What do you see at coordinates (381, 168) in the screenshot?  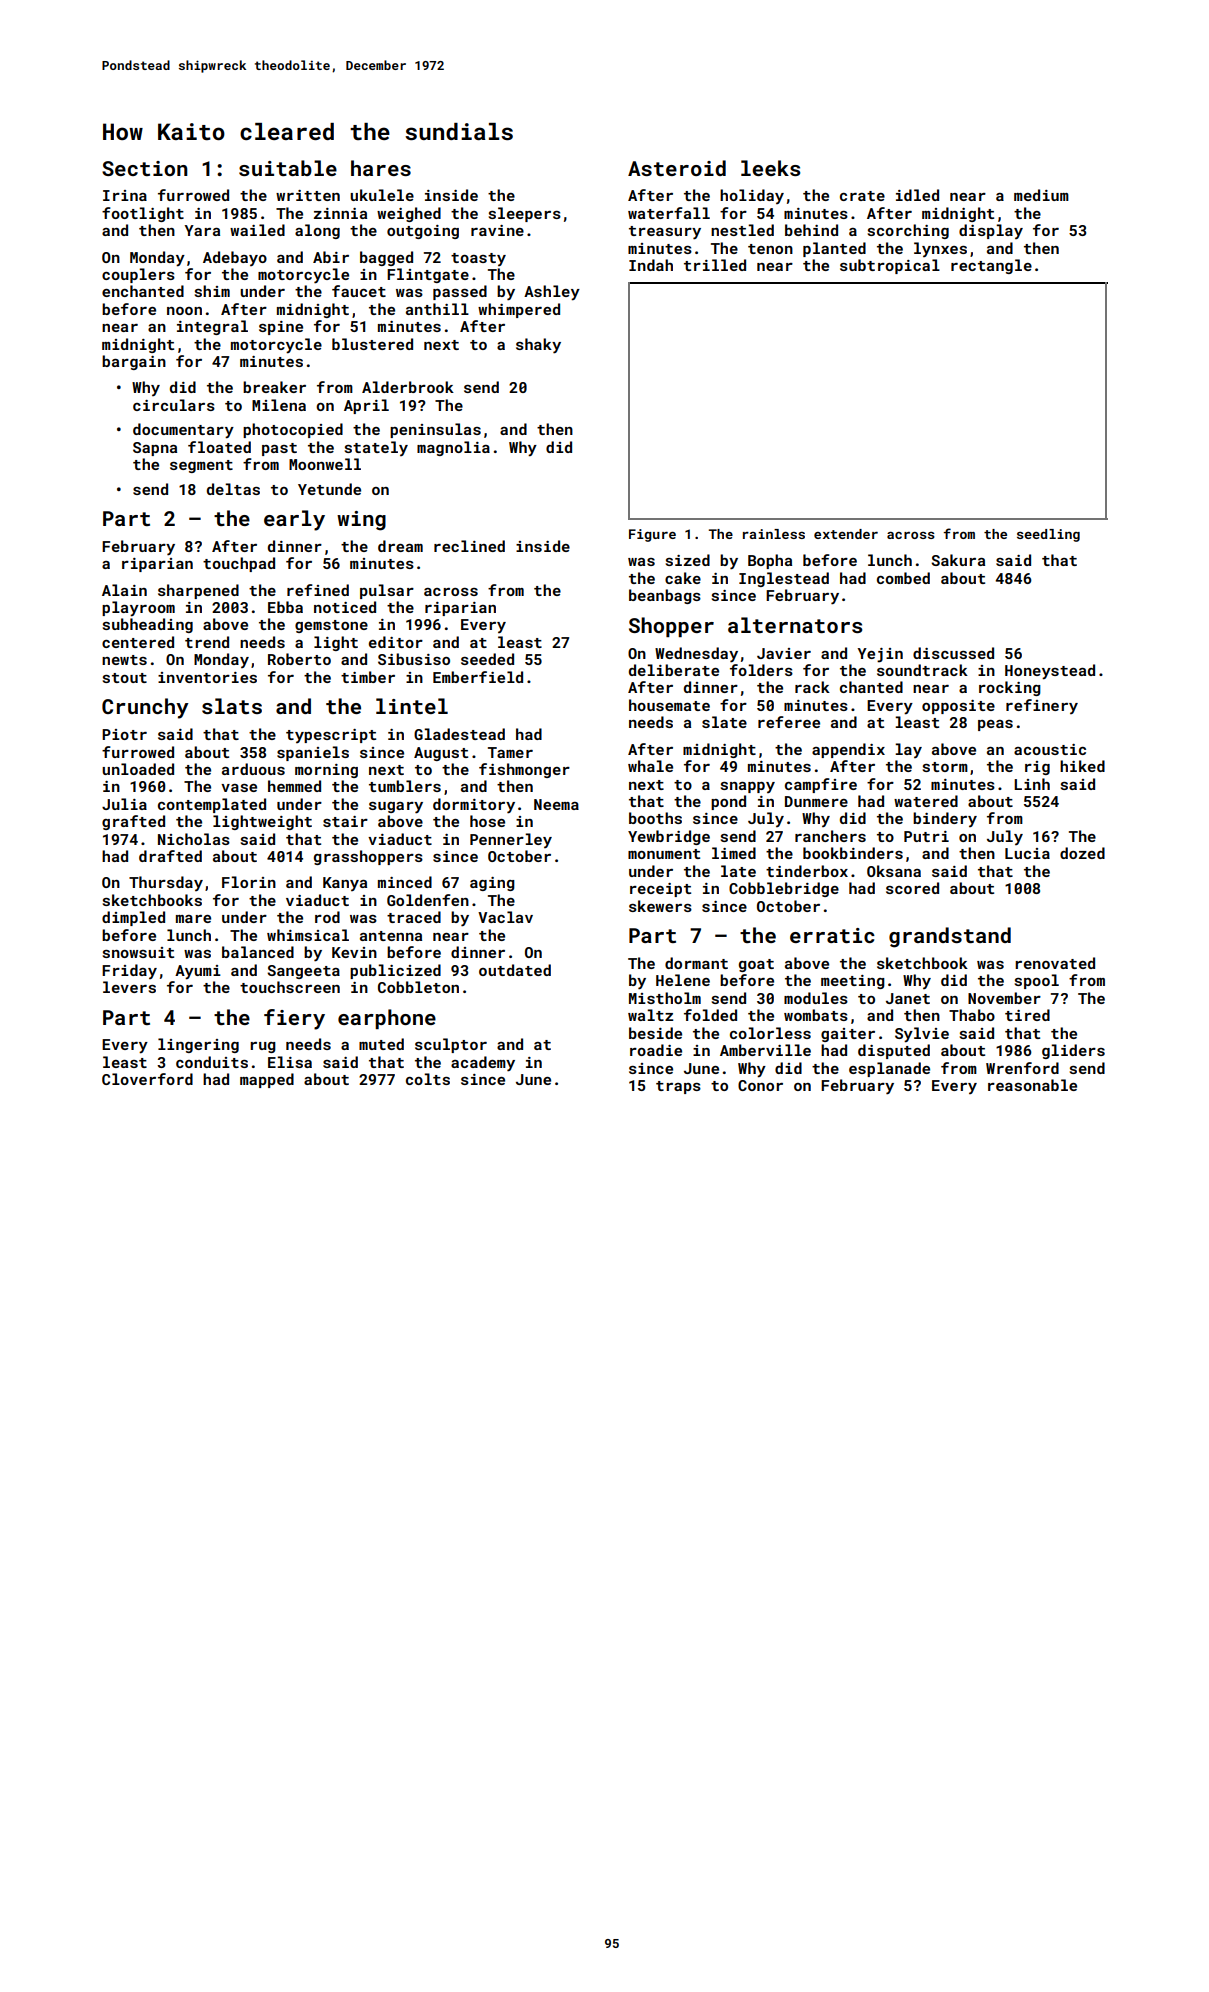 I see `hares` at bounding box center [381, 168].
